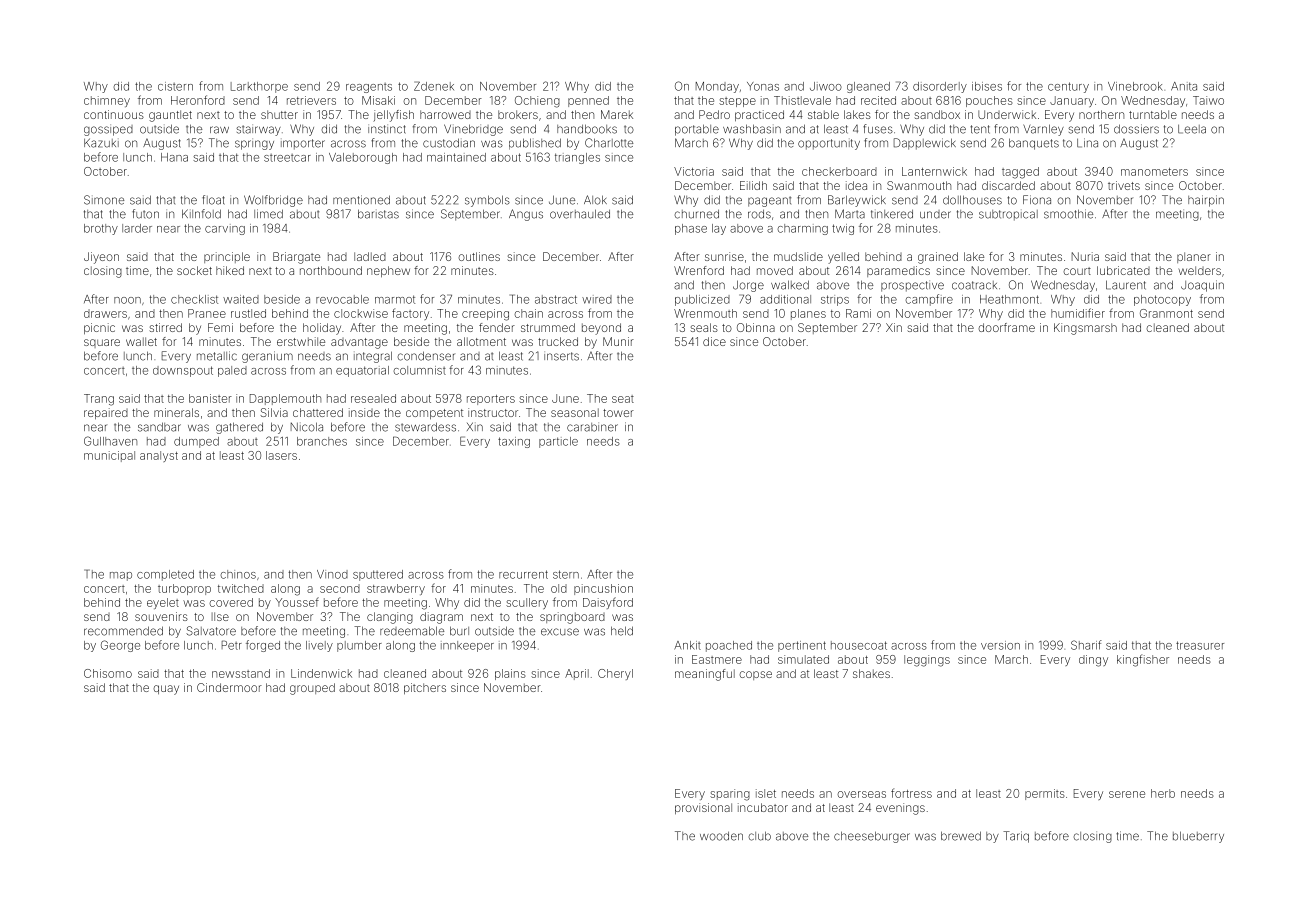  Describe the element at coordinates (987, 86) in the document. I see `ibises` at that location.
